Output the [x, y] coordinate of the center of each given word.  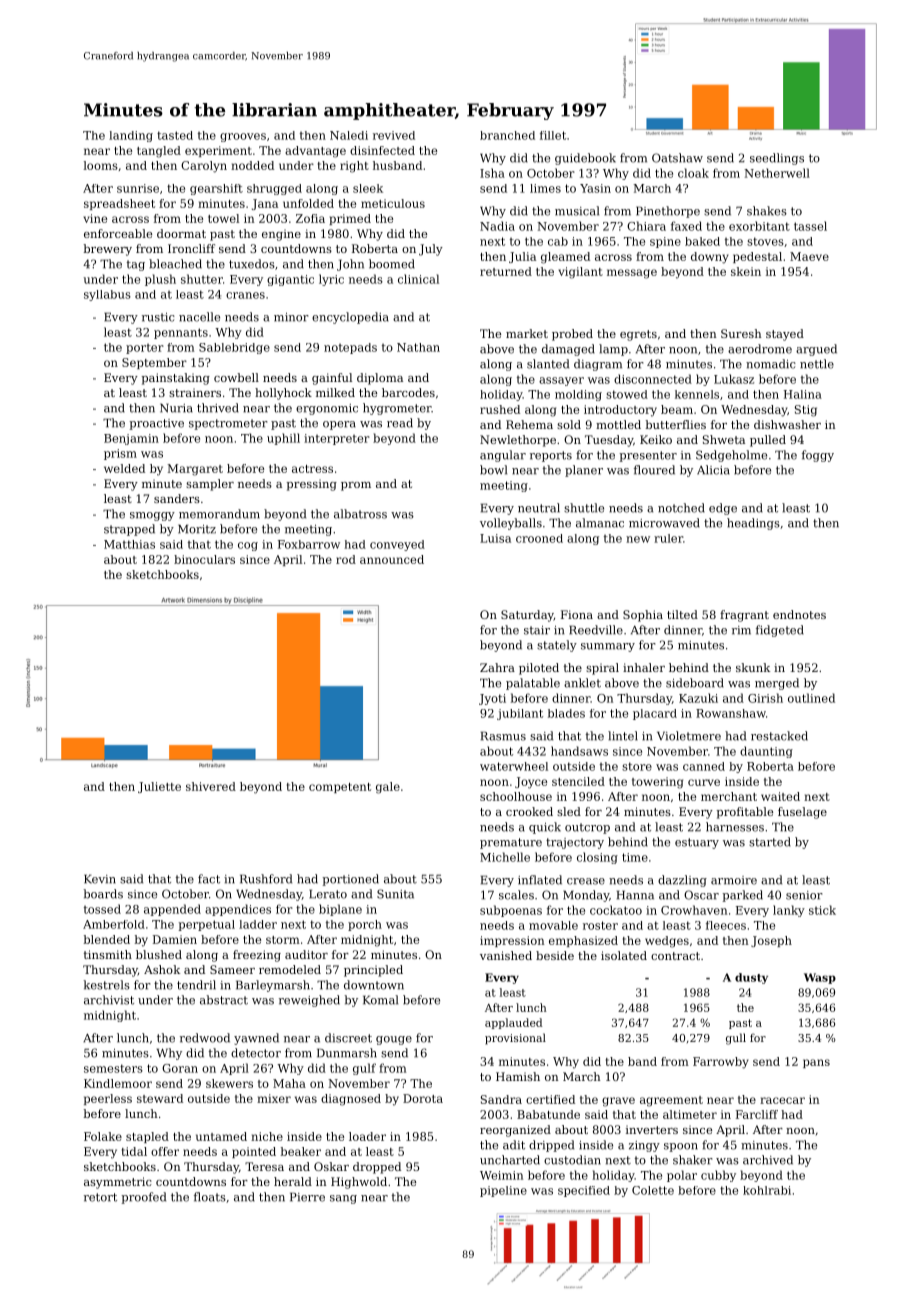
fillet [553, 135]
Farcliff [757, 1114]
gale [388, 788]
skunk [753, 667]
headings [753, 524]
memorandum [219, 514]
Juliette [159, 787]
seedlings [777, 159]
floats [210, 1197]
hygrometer [397, 409]
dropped [377, 1168]
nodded [252, 165]
